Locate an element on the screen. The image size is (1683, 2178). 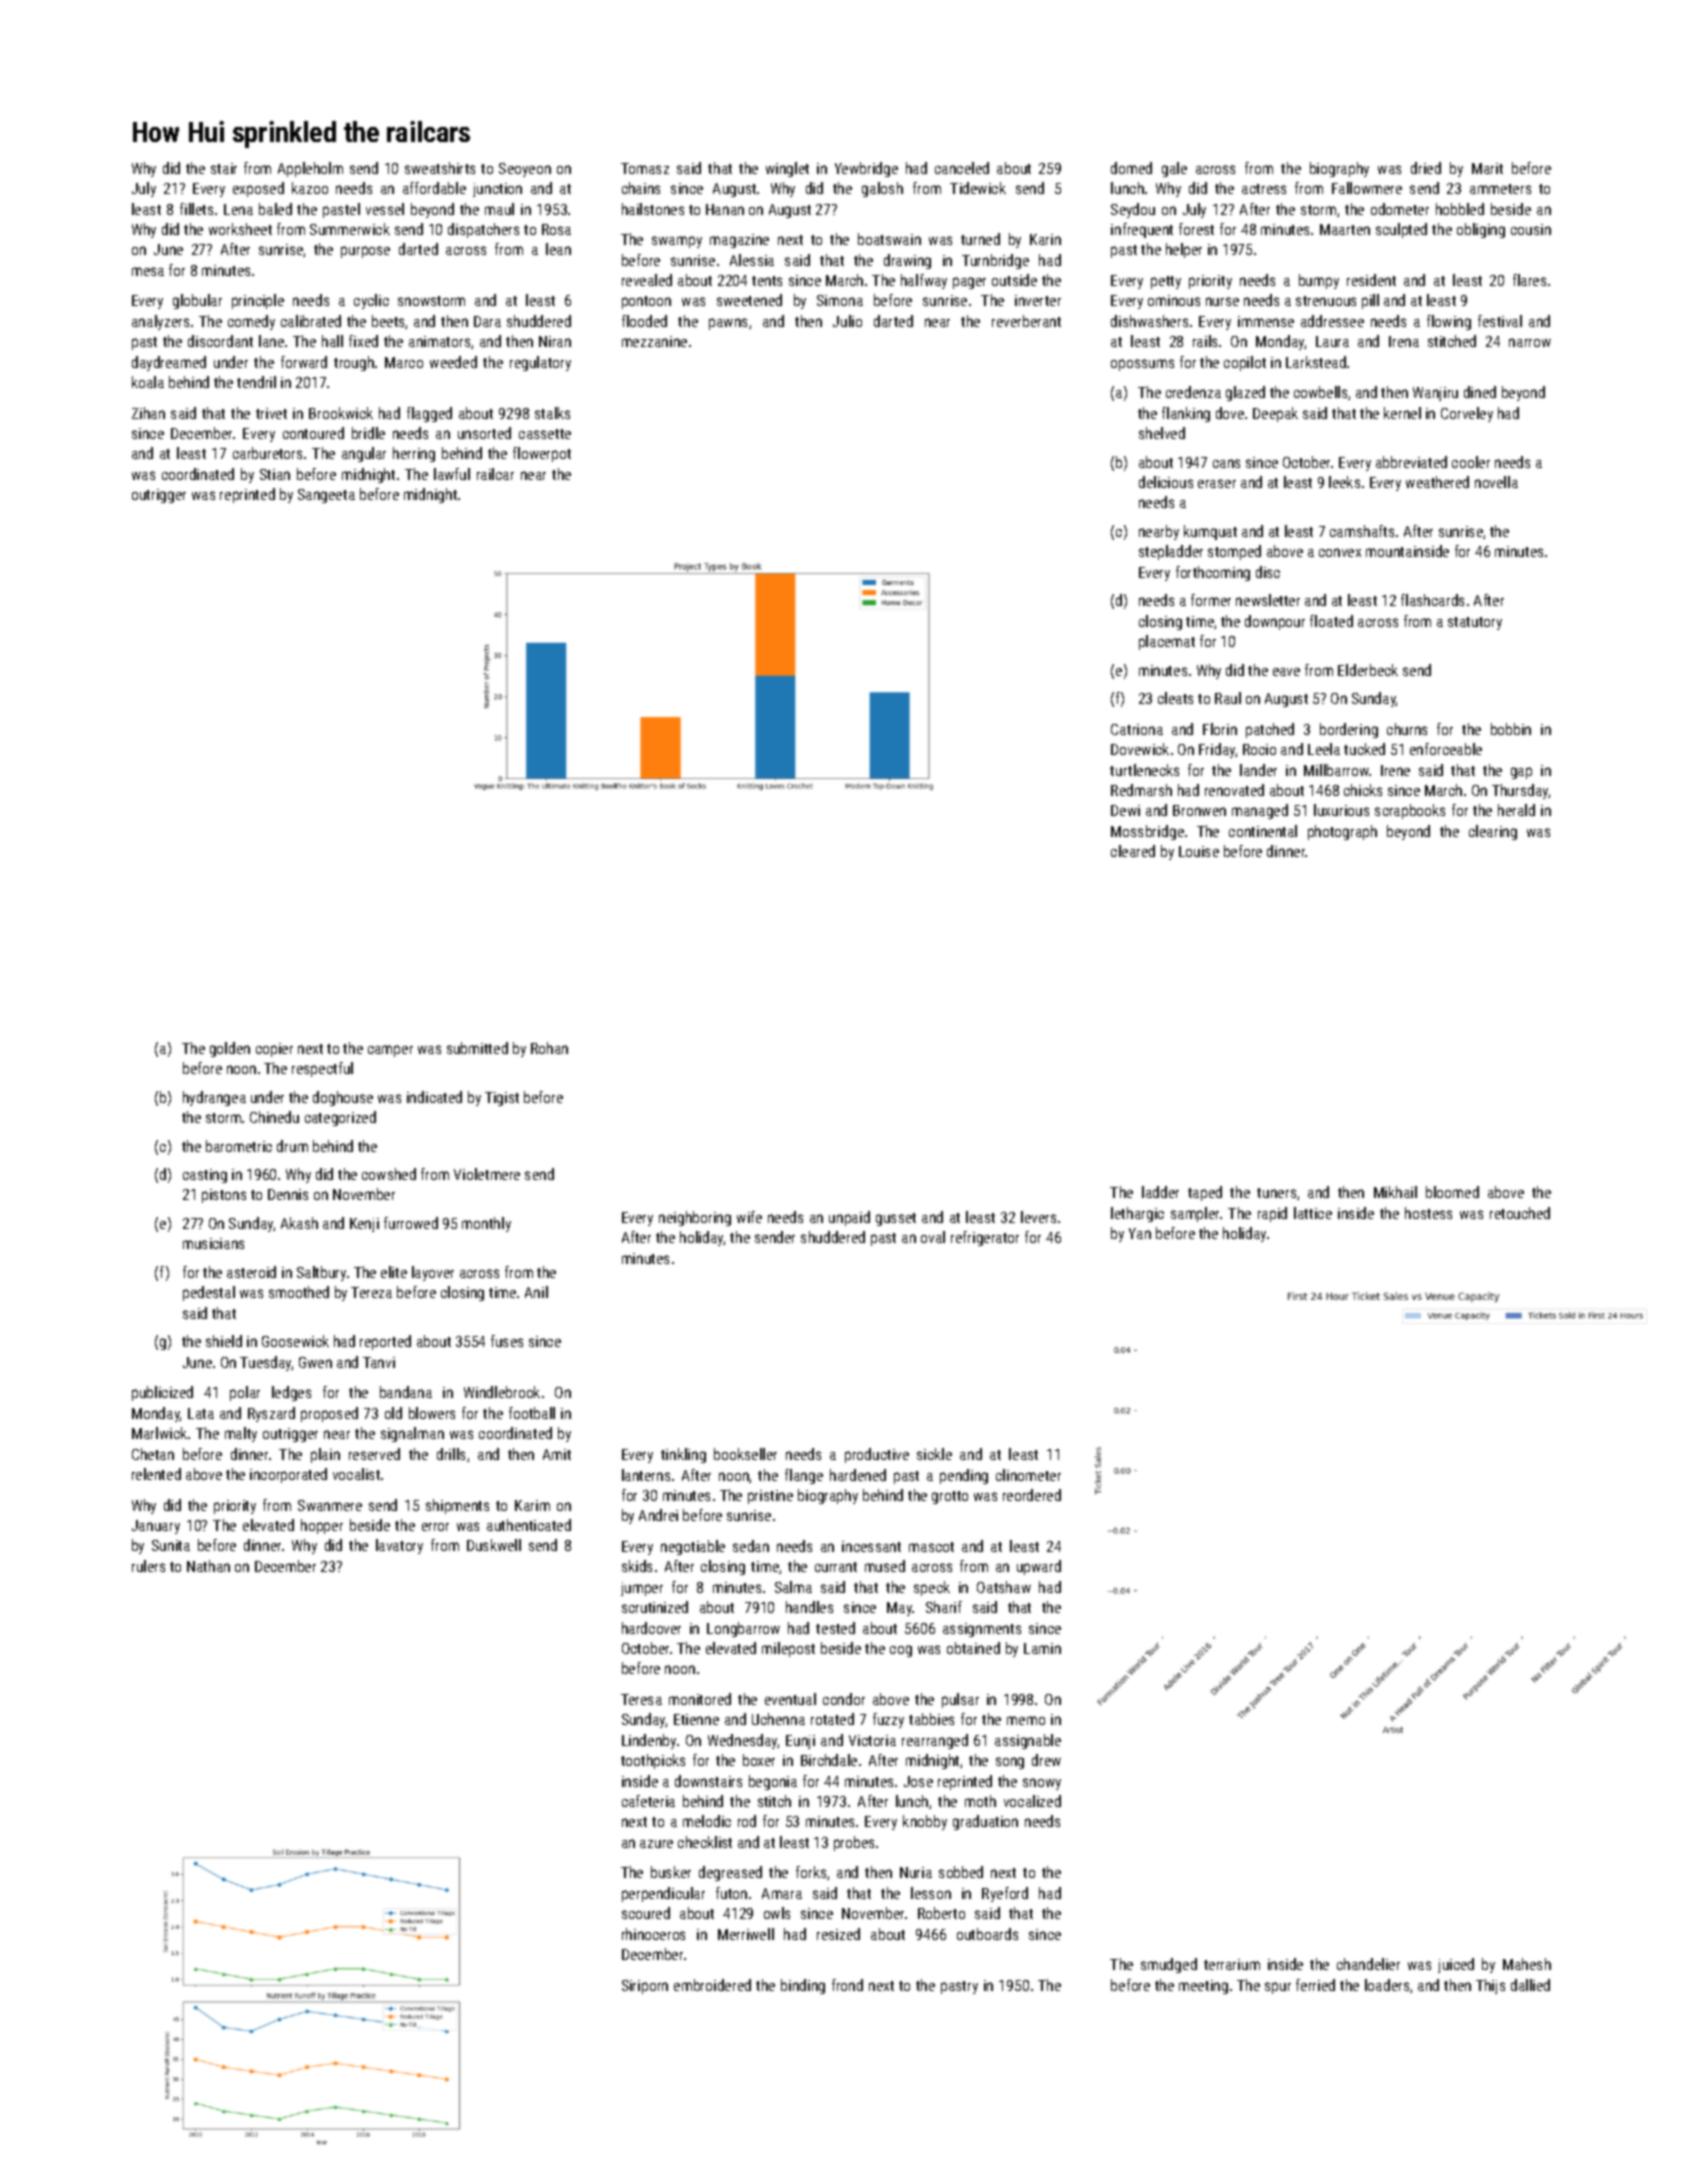
camper is located at coordinates (390, 1051).
